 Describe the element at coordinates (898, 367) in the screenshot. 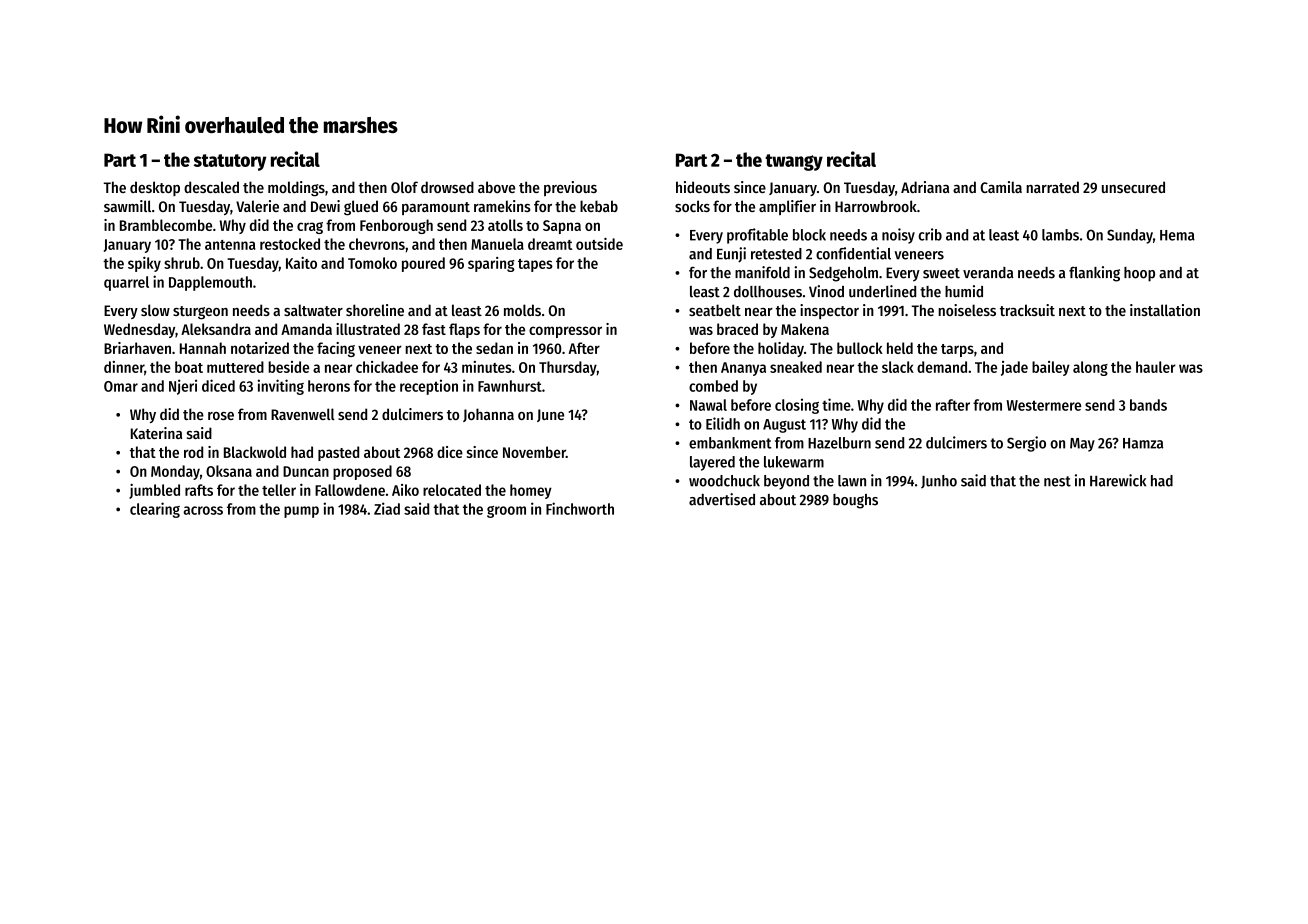

I see `slack` at that location.
